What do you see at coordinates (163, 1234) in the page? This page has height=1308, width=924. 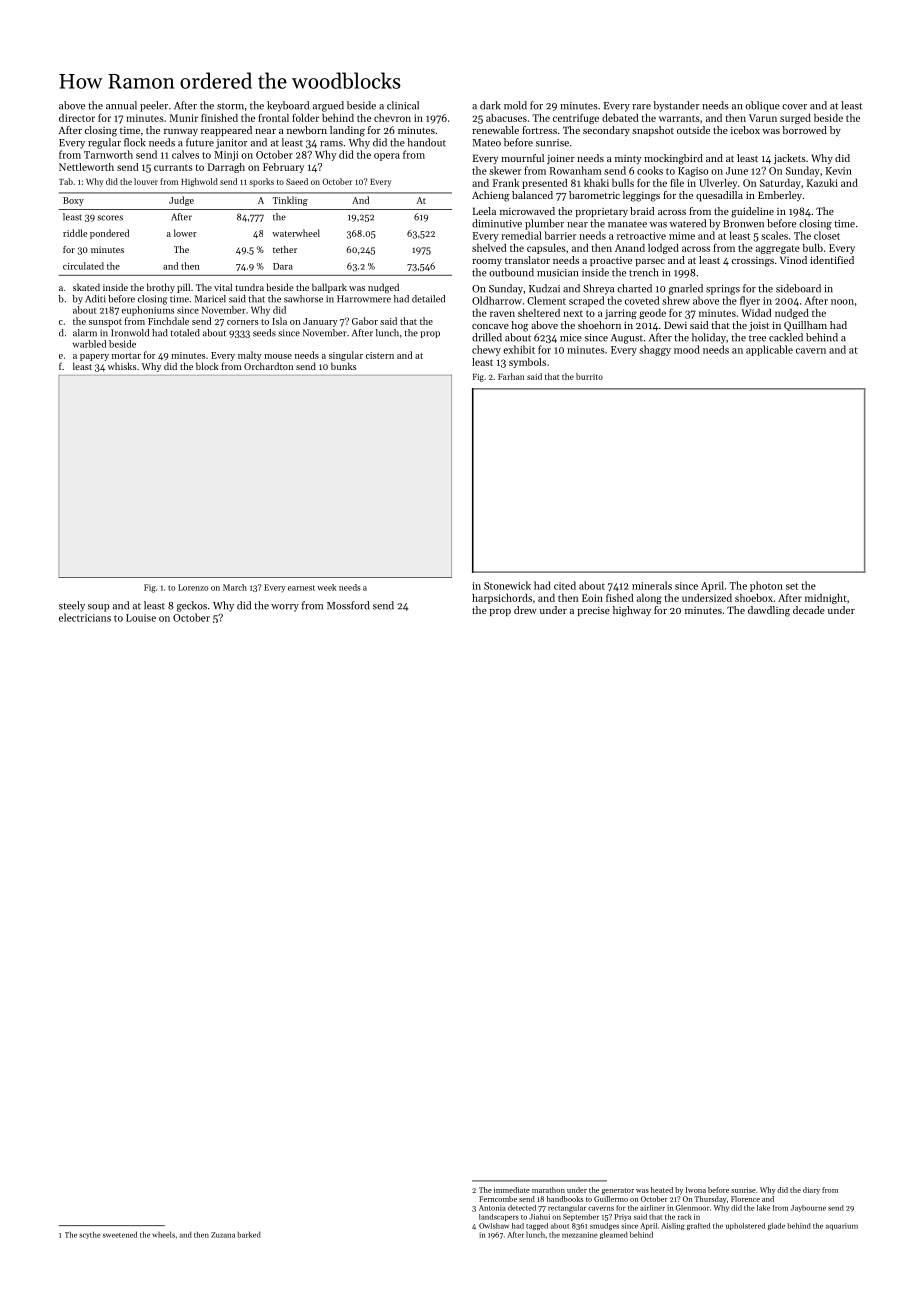 I see `wheels` at bounding box center [163, 1234].
